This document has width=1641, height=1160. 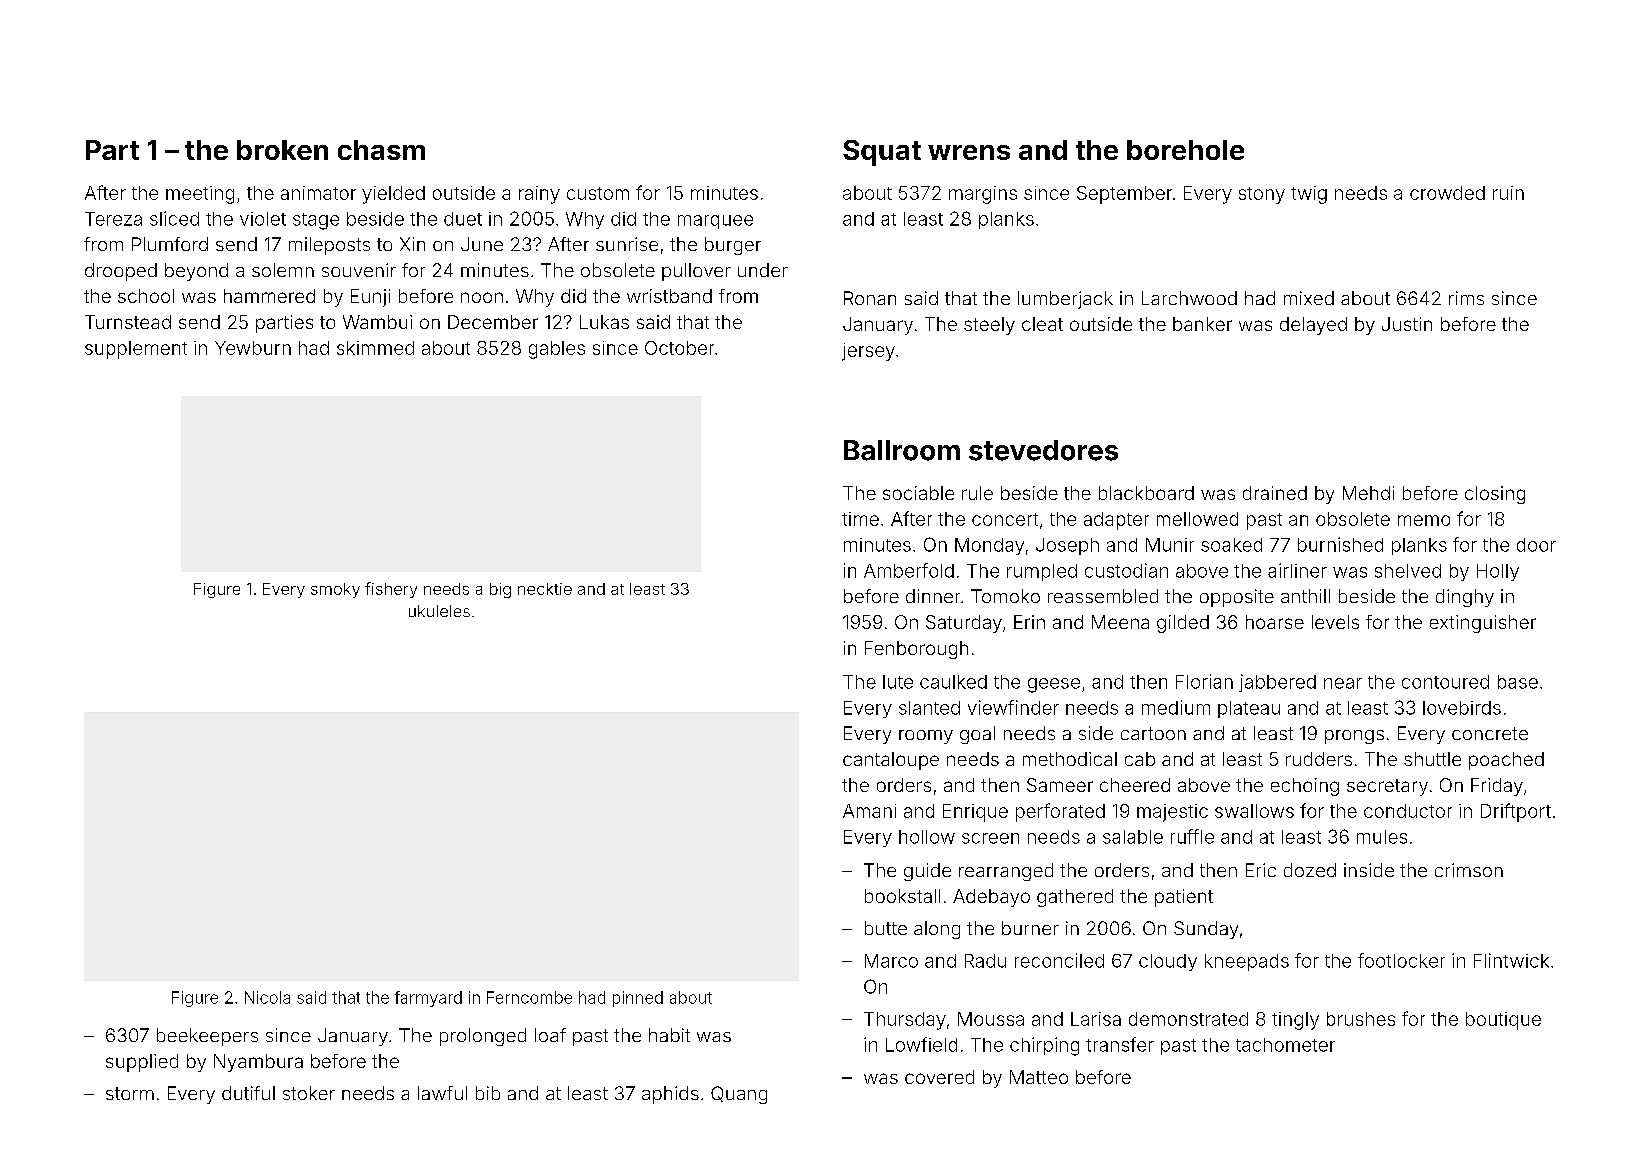 I want to click on crowded, so click(x=1447, y=193).
